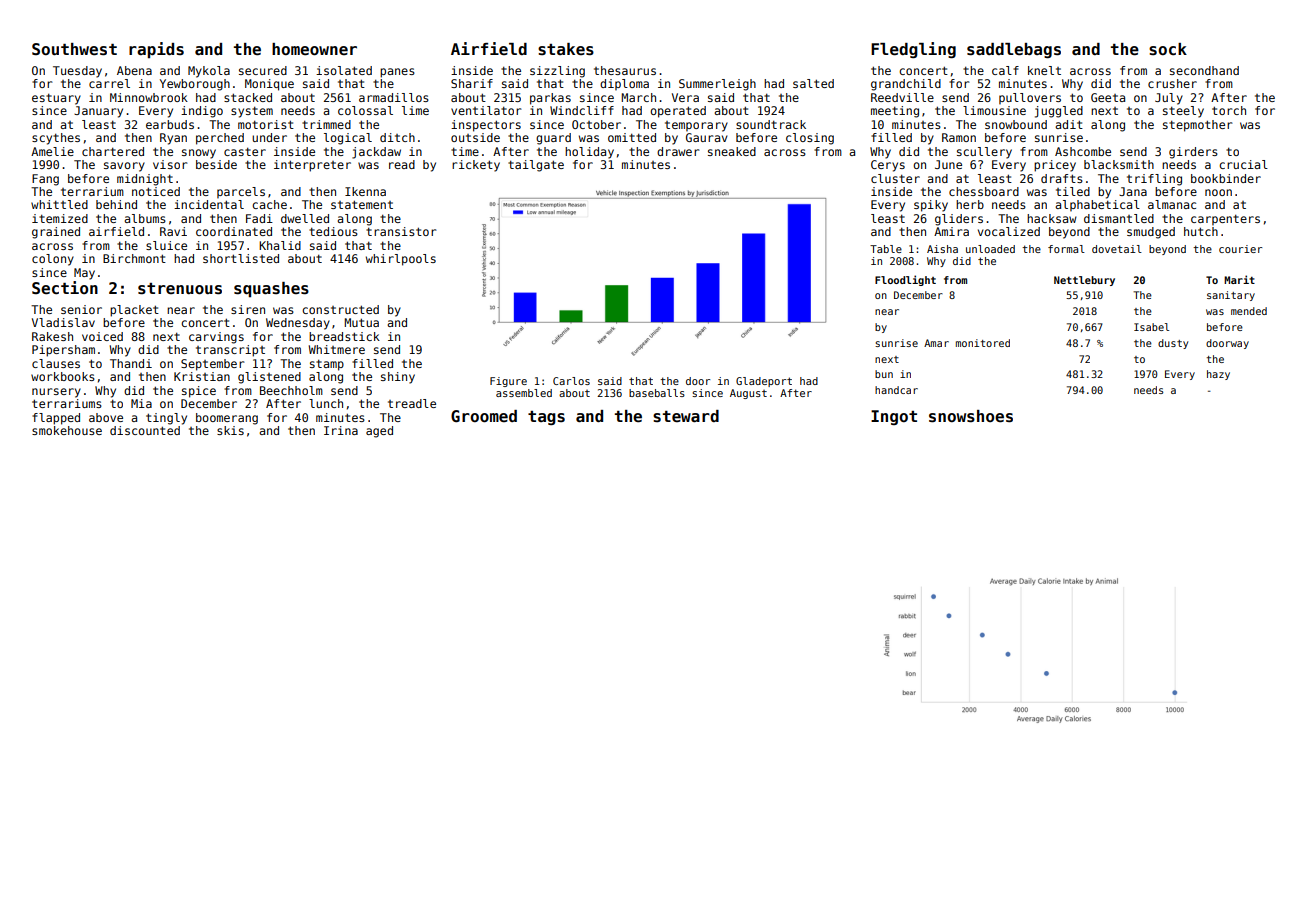  What do you see at coordinates (180, 289) in the image?
I see `strenuous` at bounding box center [180, 289].
